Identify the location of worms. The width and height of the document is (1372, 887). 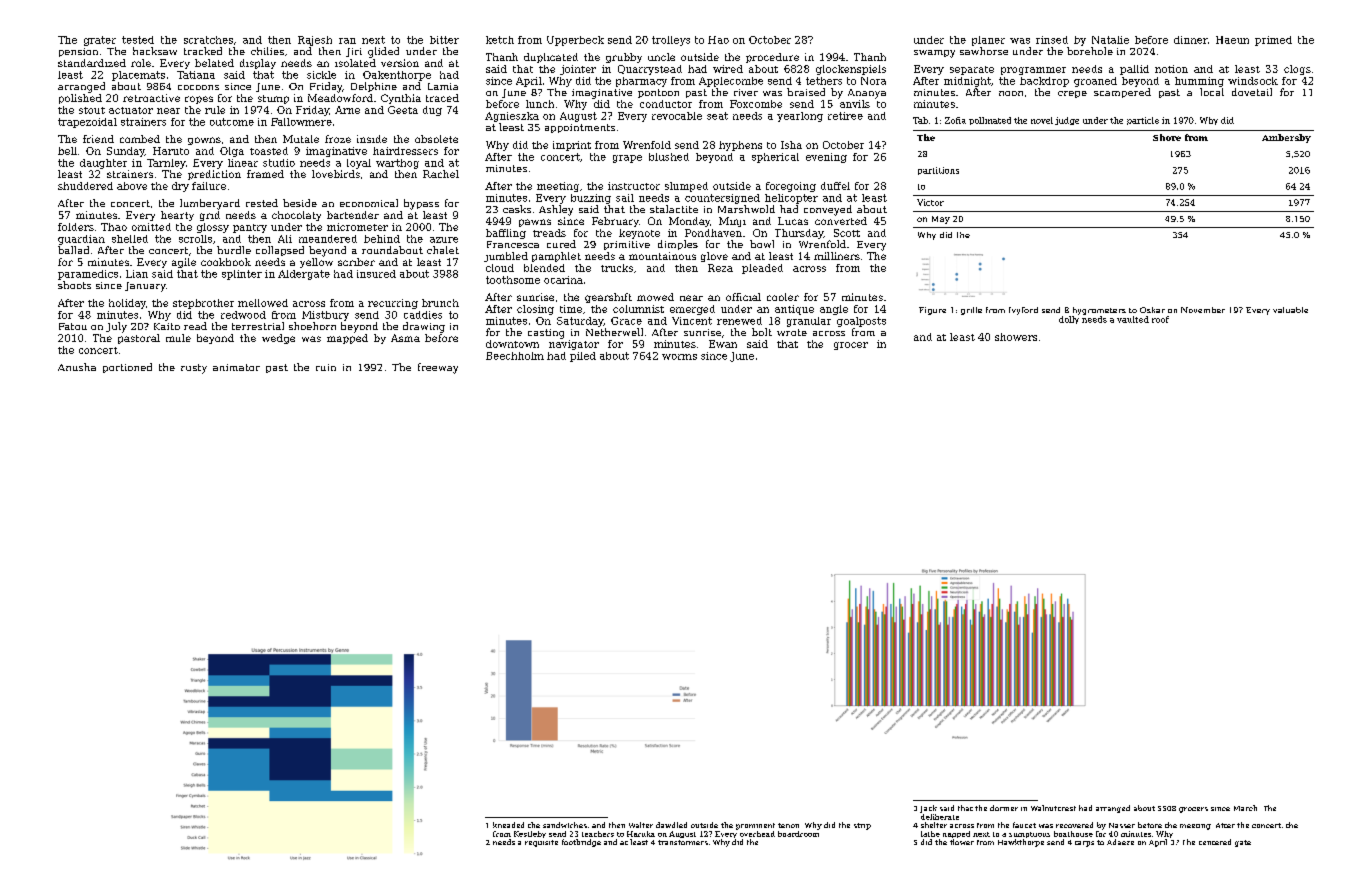
(679, 357).
